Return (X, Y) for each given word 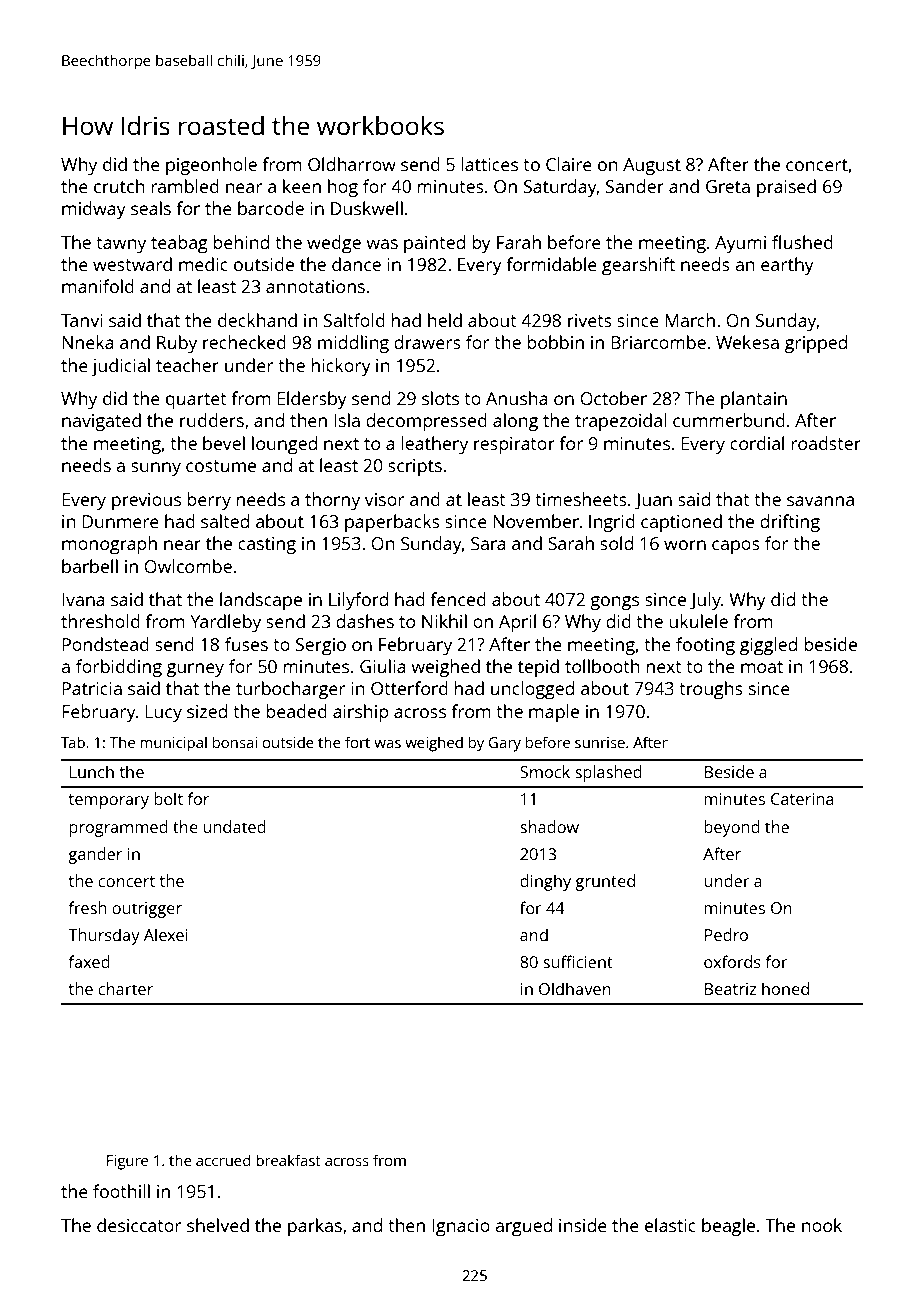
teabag (179, 244)
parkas (315, 1227)
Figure (127, 1162)
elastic (670, 1225)
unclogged (532, 690)
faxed (89, 961)
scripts (415, 467)
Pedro (726, 934)
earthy (787, 266)
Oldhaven (575, 988)
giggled (768, 646)
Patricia (92, 688)
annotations (315, 286)
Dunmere (120, 521)
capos (736, 547)
